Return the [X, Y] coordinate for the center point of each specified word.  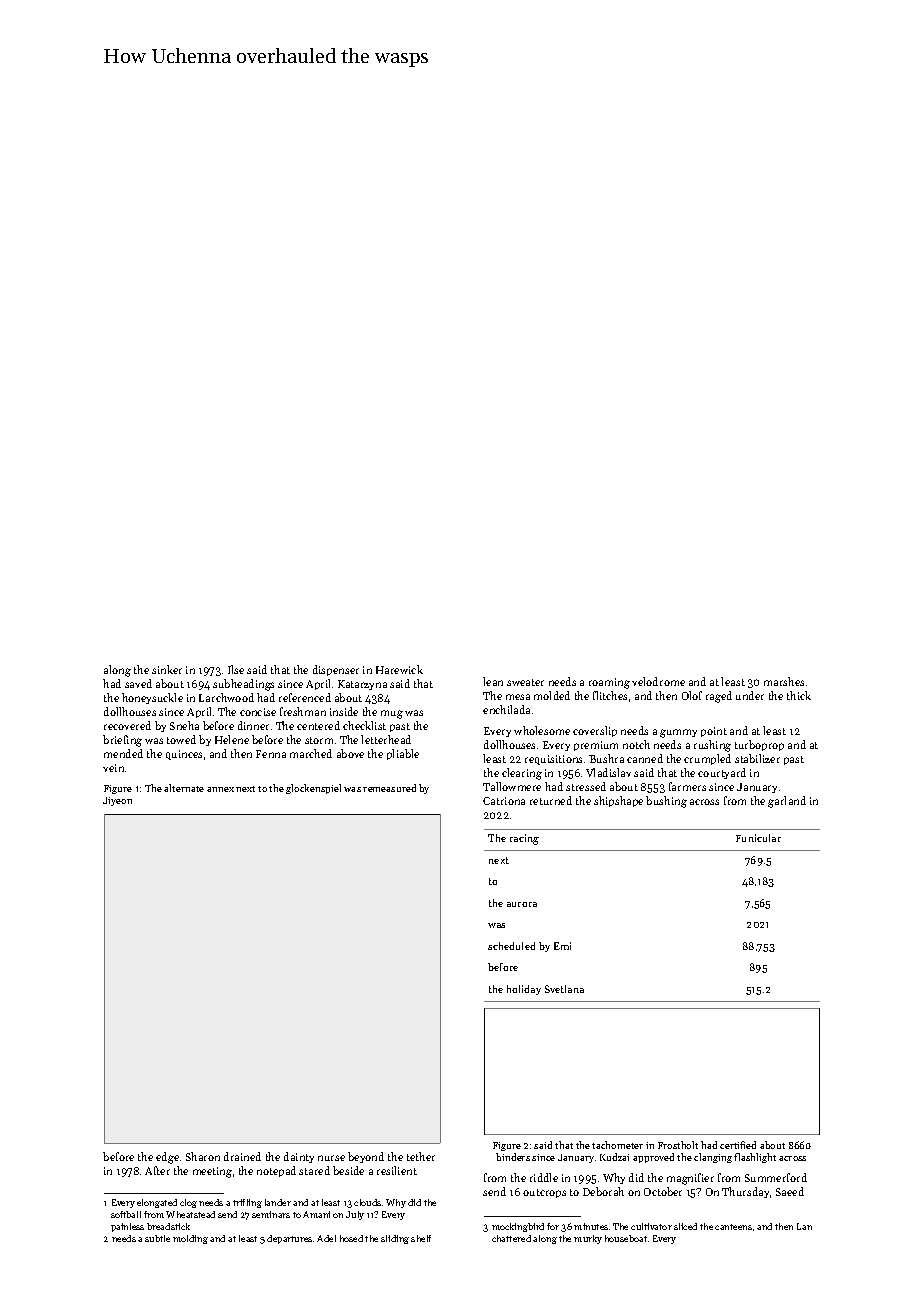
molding [190, 1239]
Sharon [203, 1156]
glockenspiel [313, 789]
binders [513, 1157]
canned [645, 758]
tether [421, 1156]
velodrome [658, 681]
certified [738, 1145]
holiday [524, 990]
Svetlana [564, 989]
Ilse [236, 669]
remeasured [389, 788]
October [663, 1191]
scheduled [511, 946]
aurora [522, 904]
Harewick [399, 669]
